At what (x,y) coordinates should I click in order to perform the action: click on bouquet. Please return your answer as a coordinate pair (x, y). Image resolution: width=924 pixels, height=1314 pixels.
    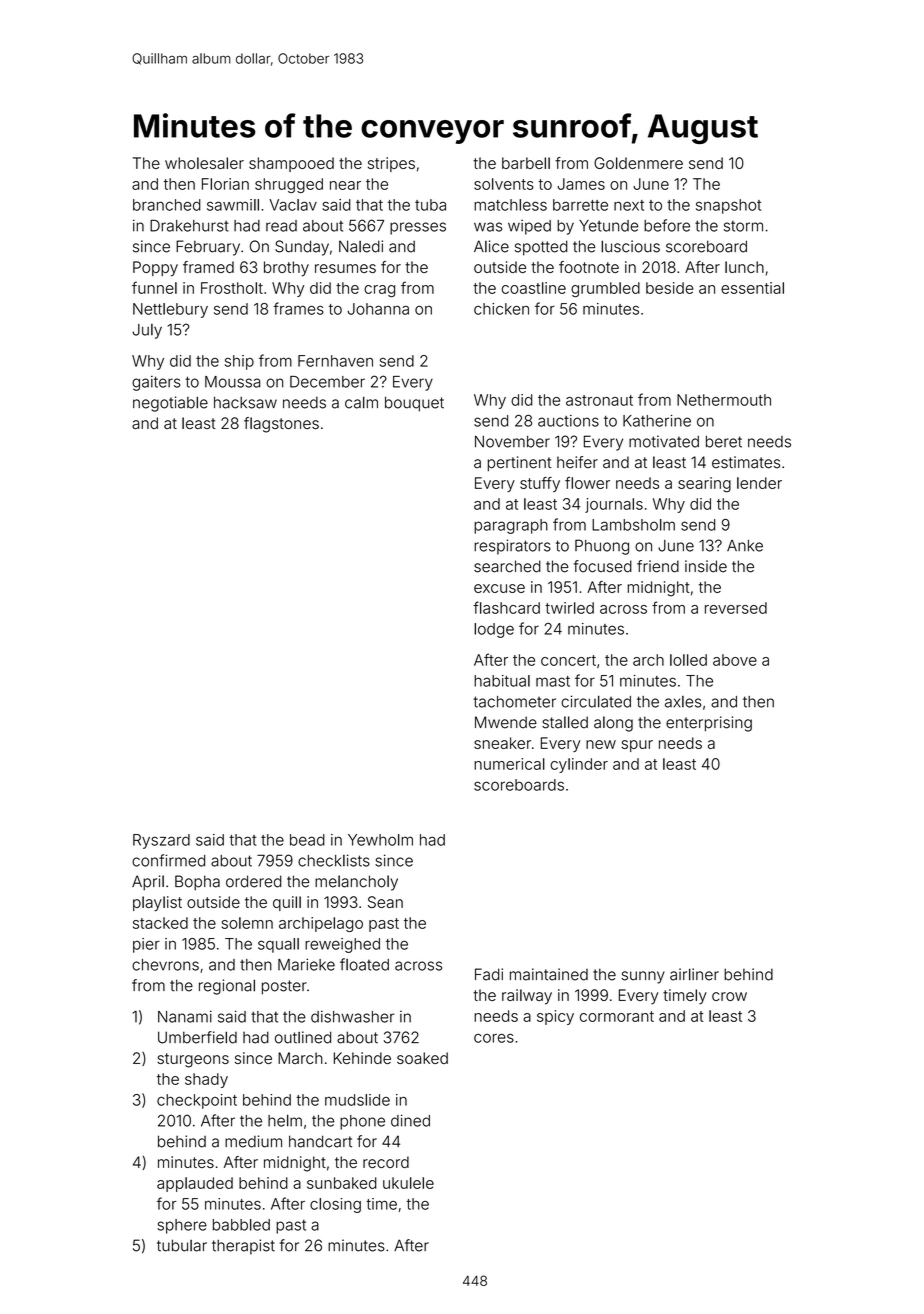
    Looking at the image, I should click on (414, 404).
